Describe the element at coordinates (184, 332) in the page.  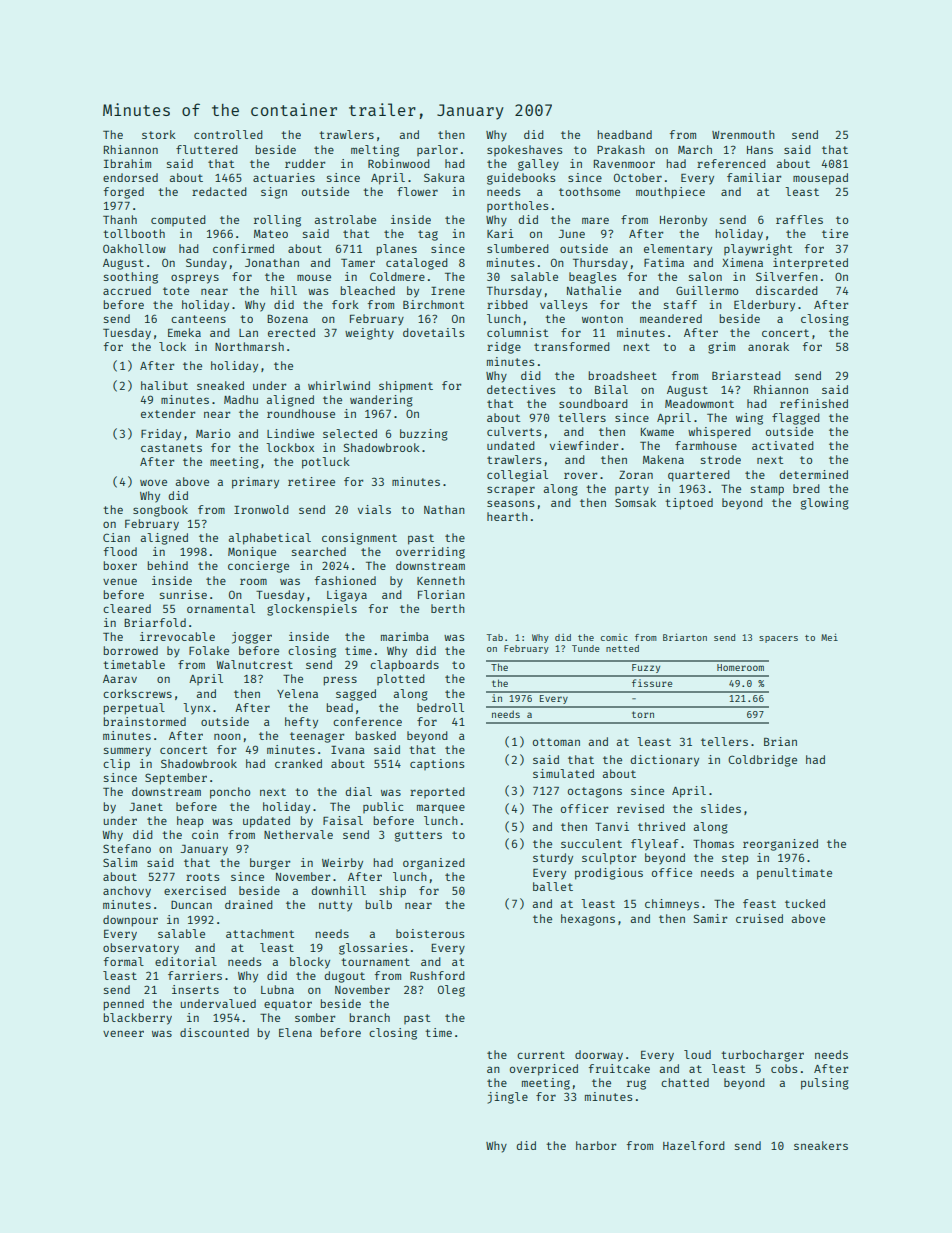
I see `Emeka` at that location.
